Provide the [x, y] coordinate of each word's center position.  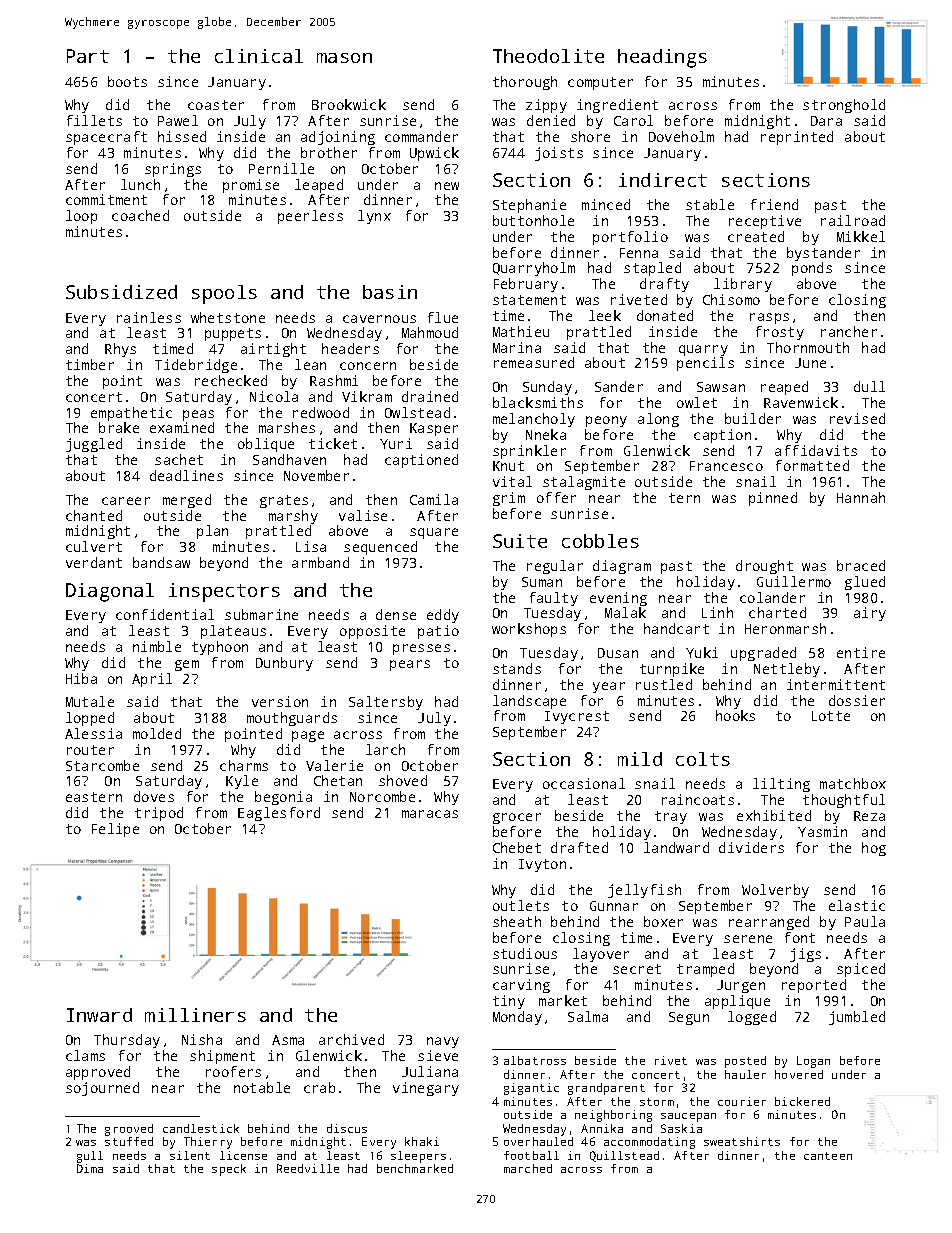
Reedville [308, 1168]
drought [764, 567]
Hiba [81, 678]
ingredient [617, 106]
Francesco [726, 466]
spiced [861, 970]
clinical [259, 56]
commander [421, 136]
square [434, 533]
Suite [520, 541]
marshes [287, 427]
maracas [430, 814]
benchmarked [415, 1168]
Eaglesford [279, 814]
